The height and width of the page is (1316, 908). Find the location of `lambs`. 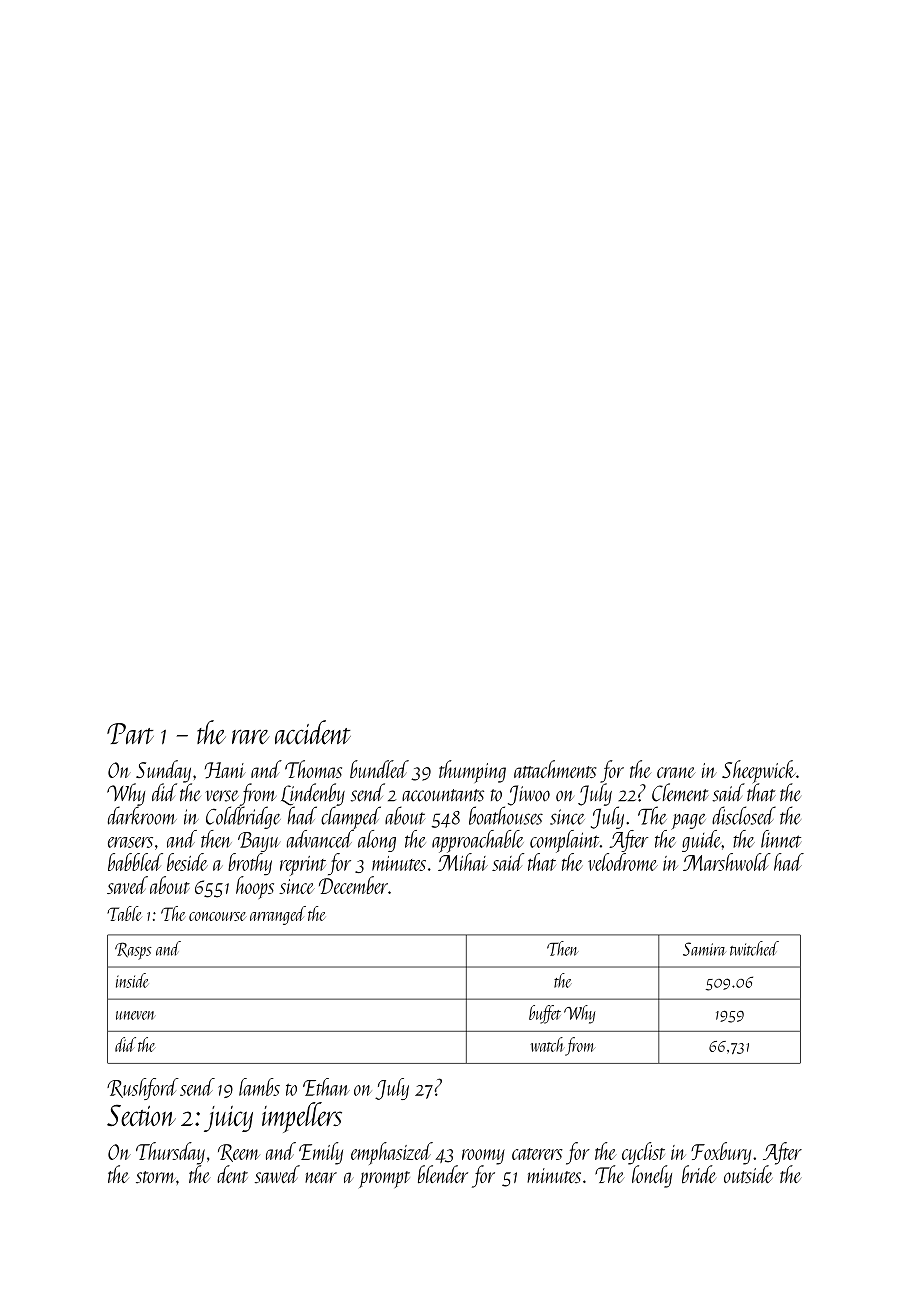

lambs is located at coordinates (259, 1087).
